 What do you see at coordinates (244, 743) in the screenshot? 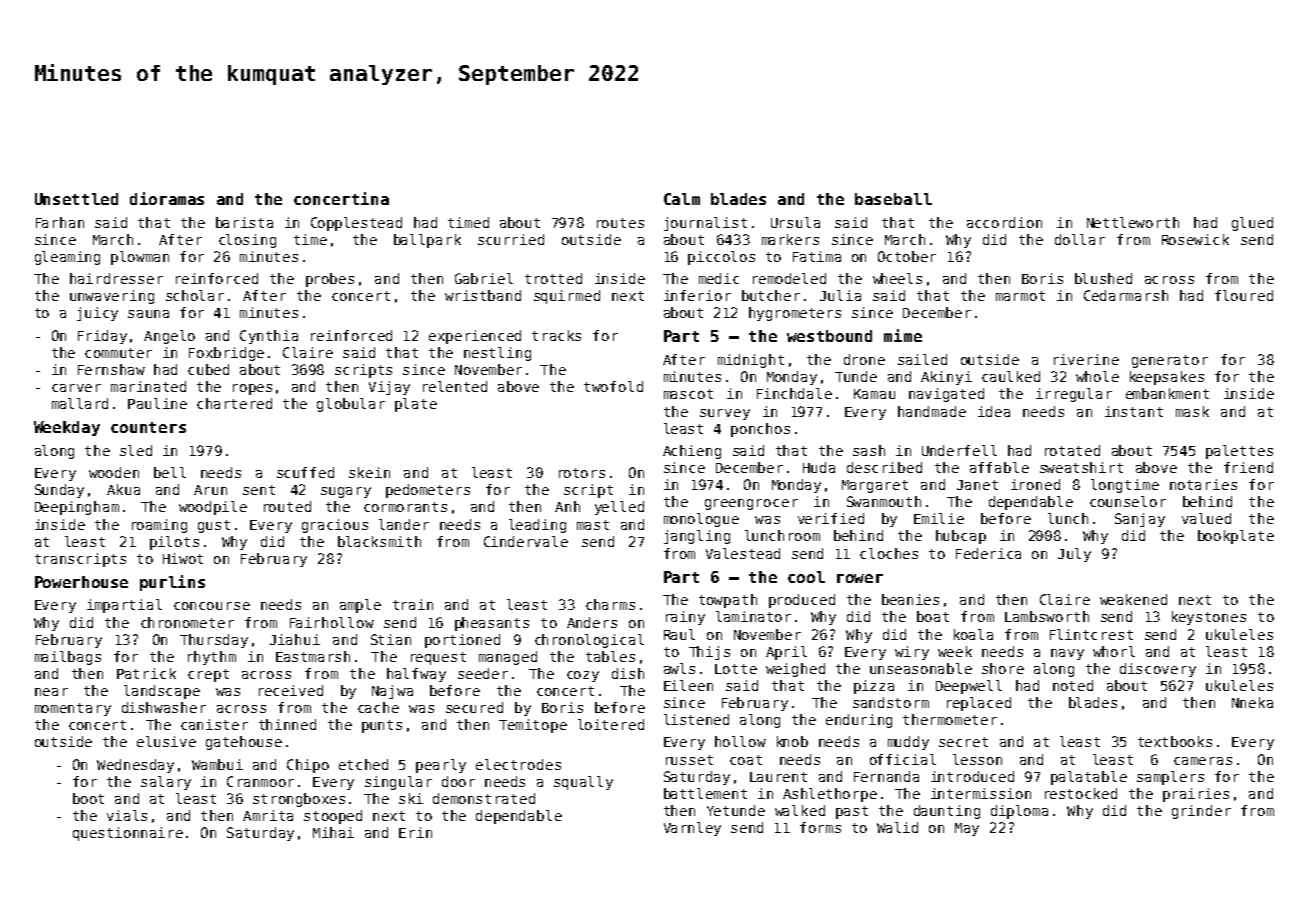
I see `gatehouse` at bounding box center [244, 743].
